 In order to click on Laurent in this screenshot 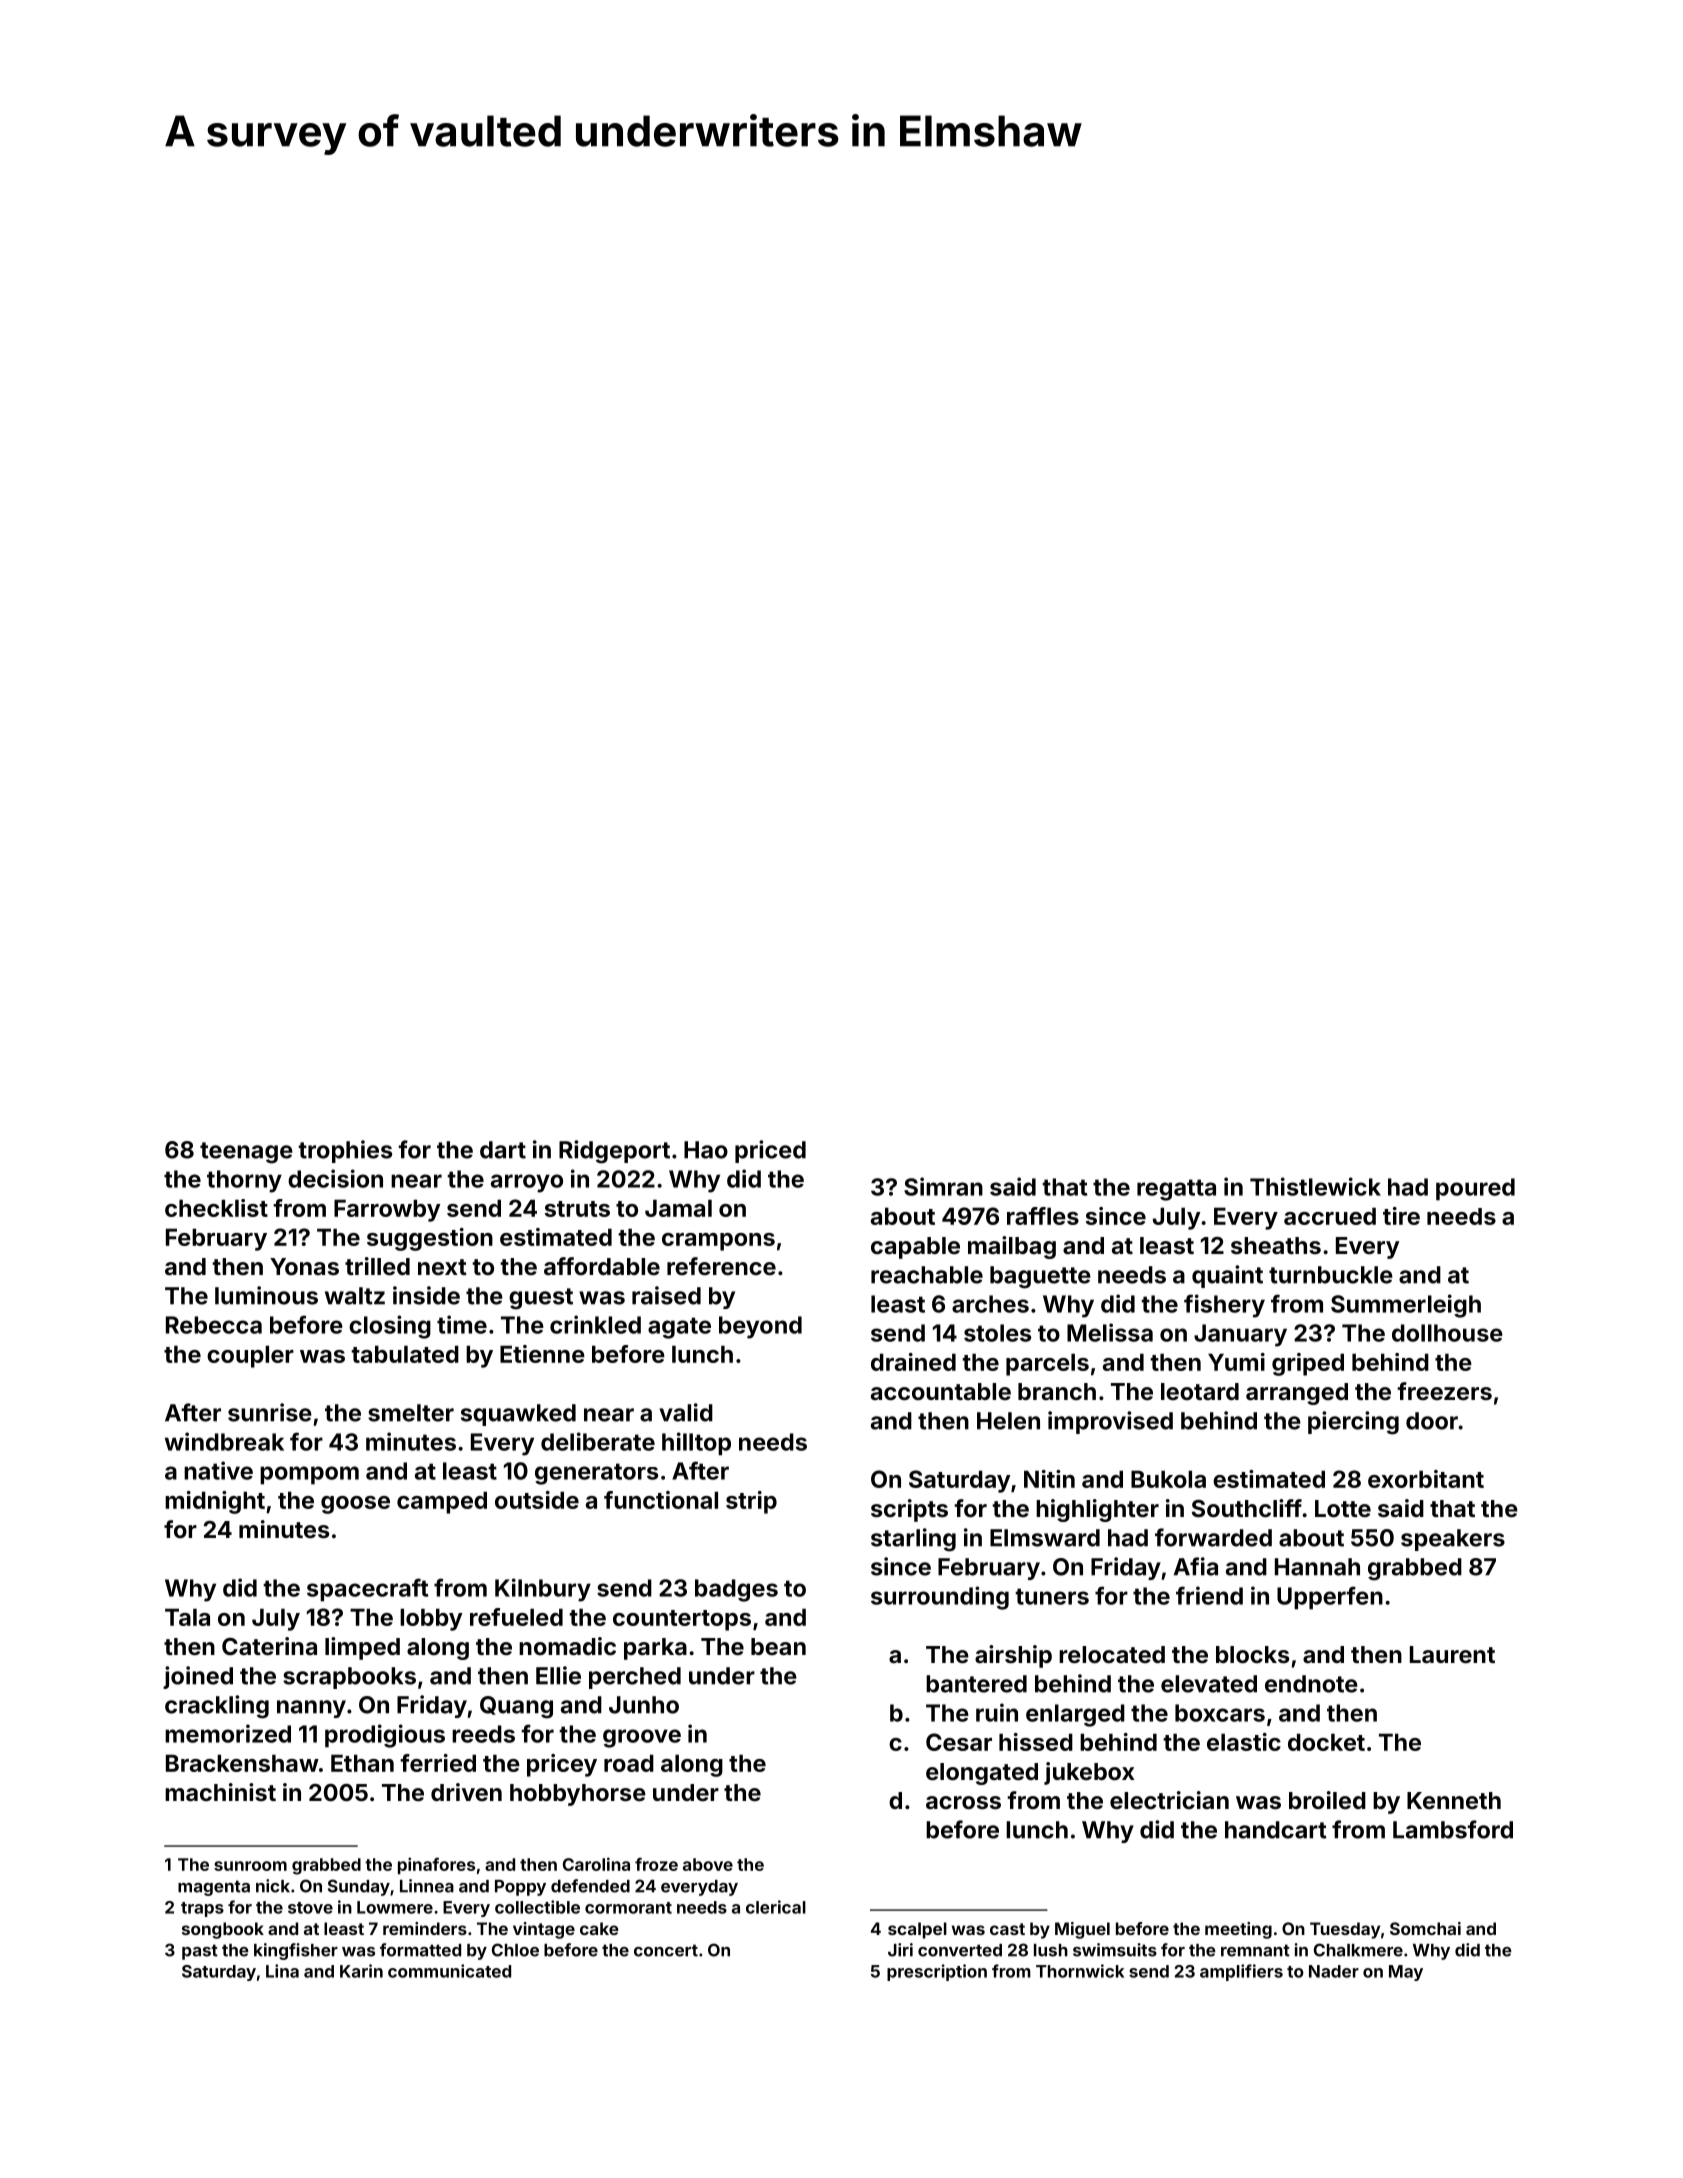, I will do `click(1452, 1654)`.
